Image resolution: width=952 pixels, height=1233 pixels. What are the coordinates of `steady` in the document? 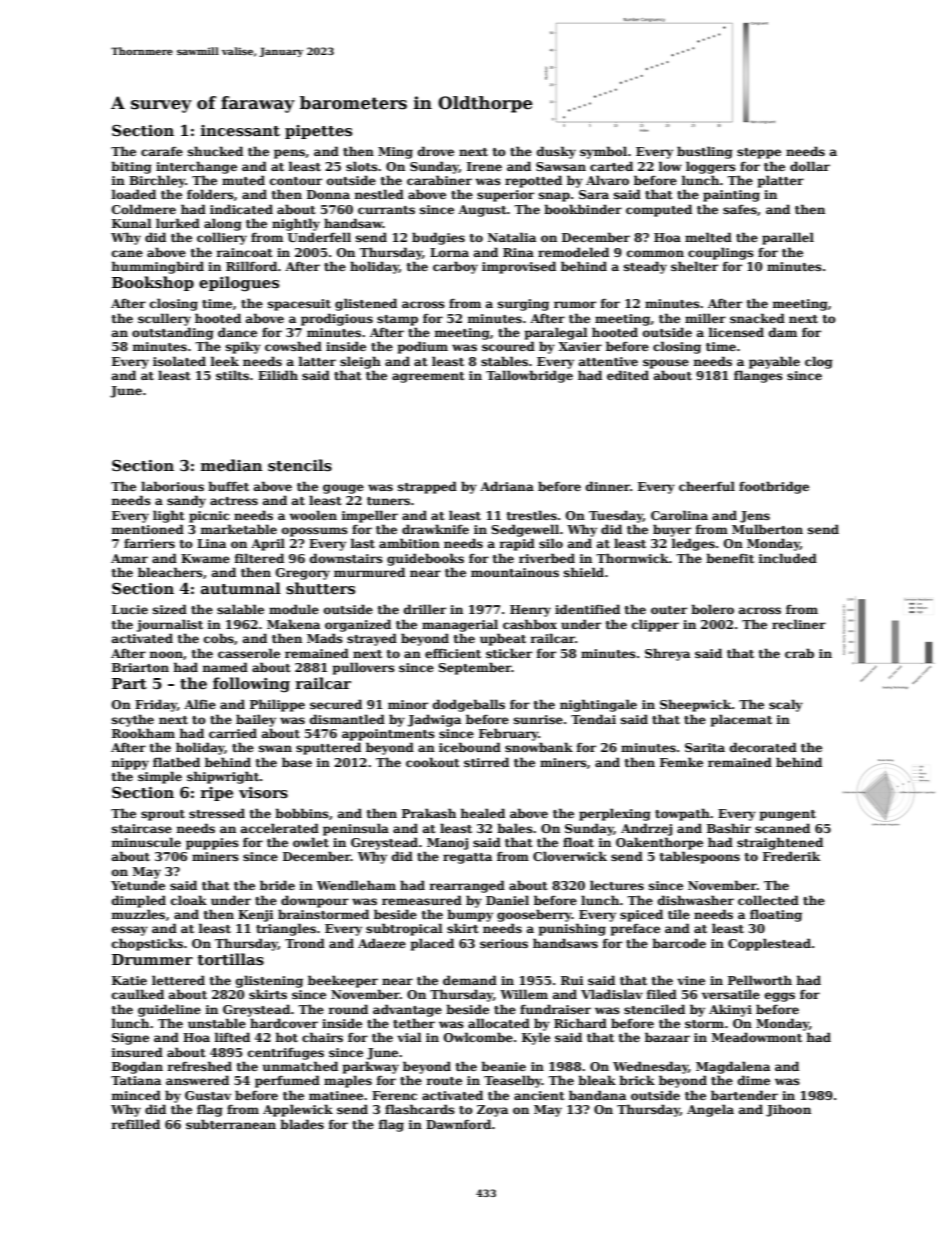 It's located at (645, 267).
